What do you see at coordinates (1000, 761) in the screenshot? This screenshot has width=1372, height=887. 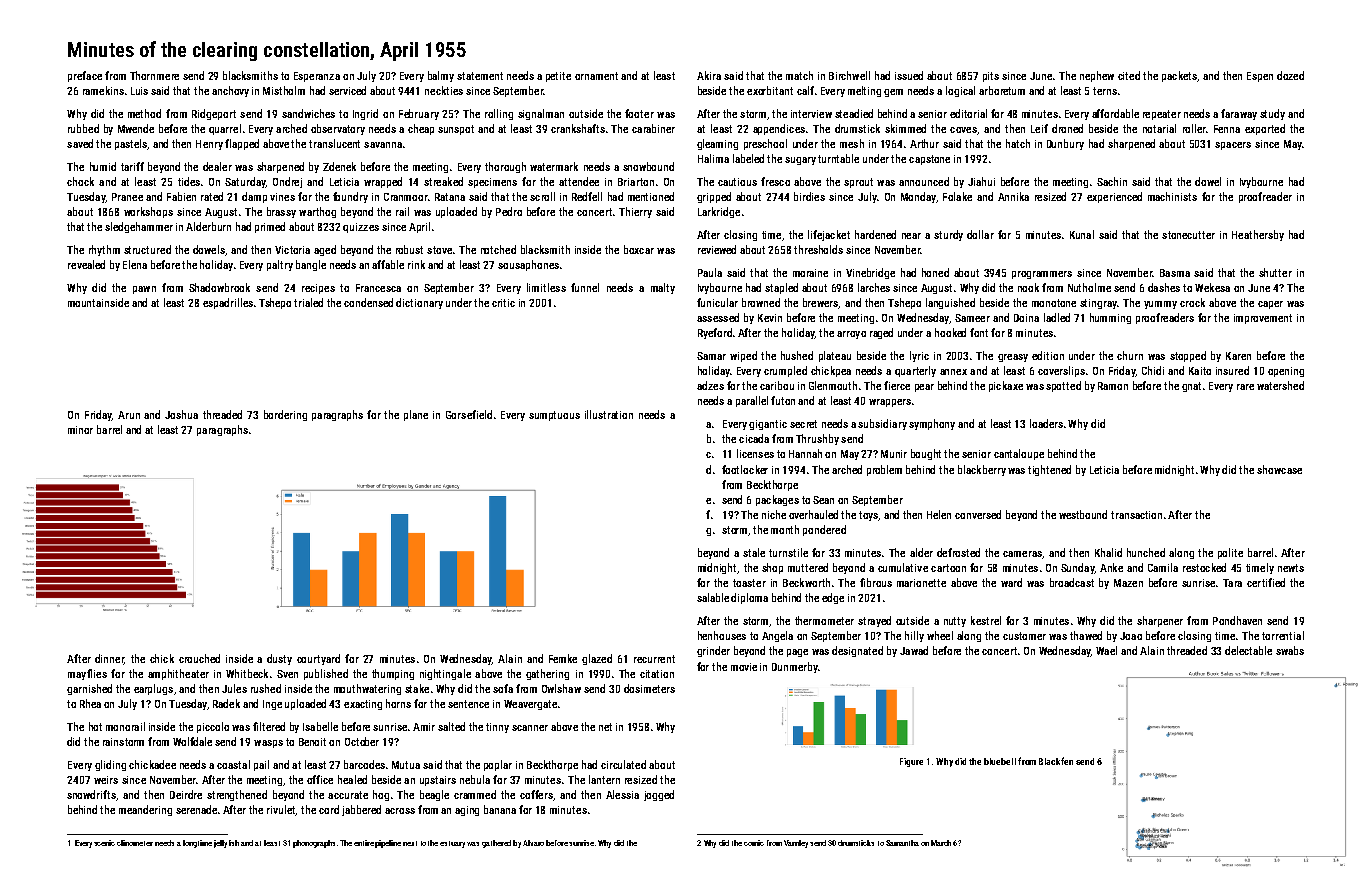 I see `bluebell` at bounding box center [1000, 761].
